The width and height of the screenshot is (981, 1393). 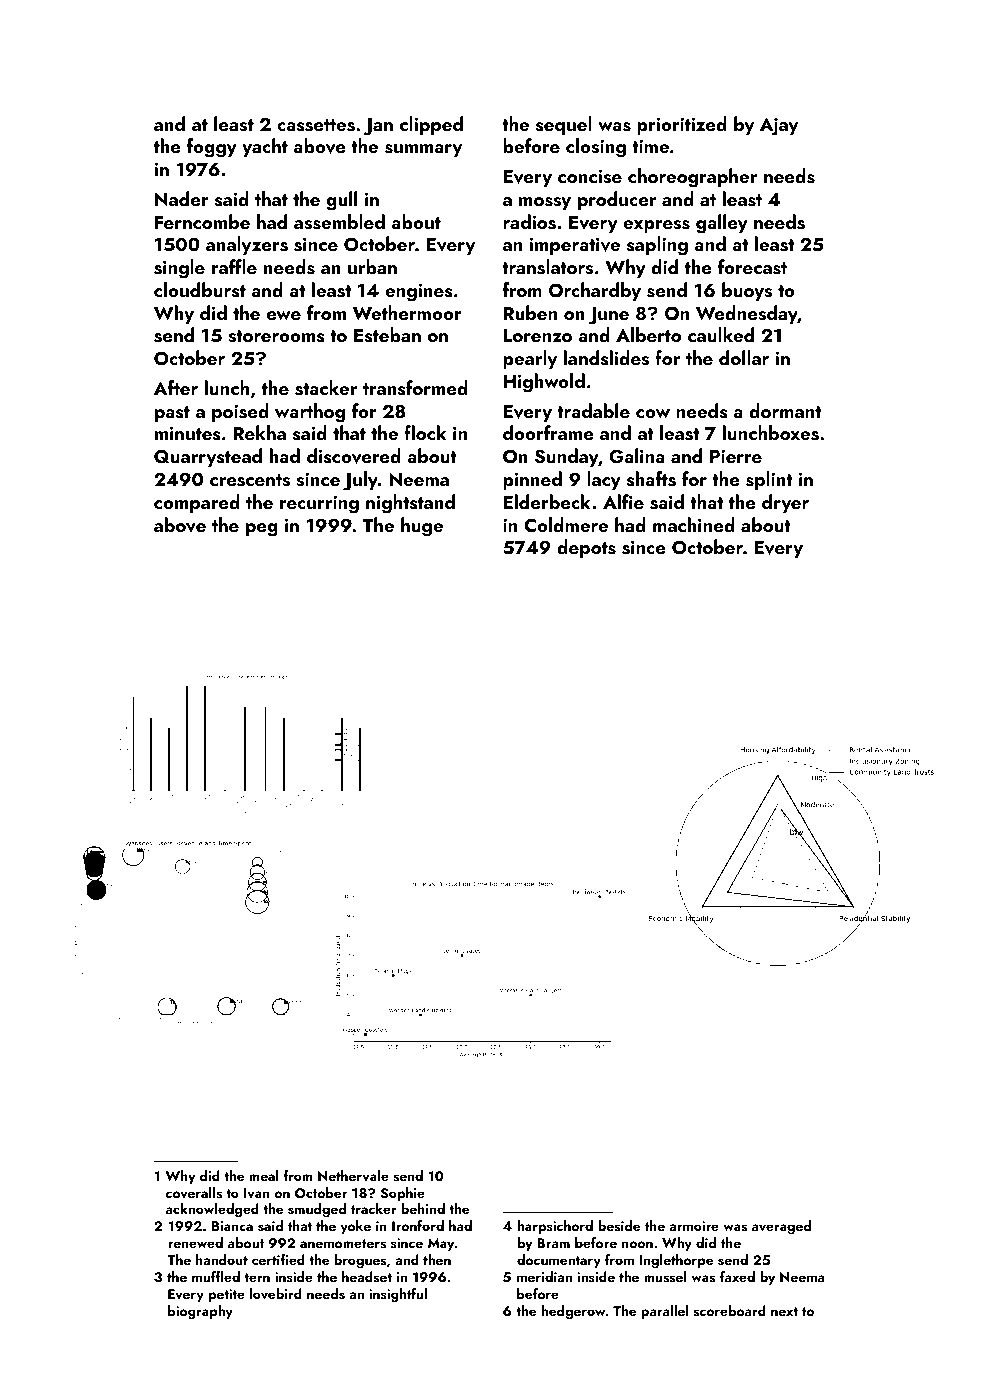 I want to click on prioritized, so click(x=682, y=125).
